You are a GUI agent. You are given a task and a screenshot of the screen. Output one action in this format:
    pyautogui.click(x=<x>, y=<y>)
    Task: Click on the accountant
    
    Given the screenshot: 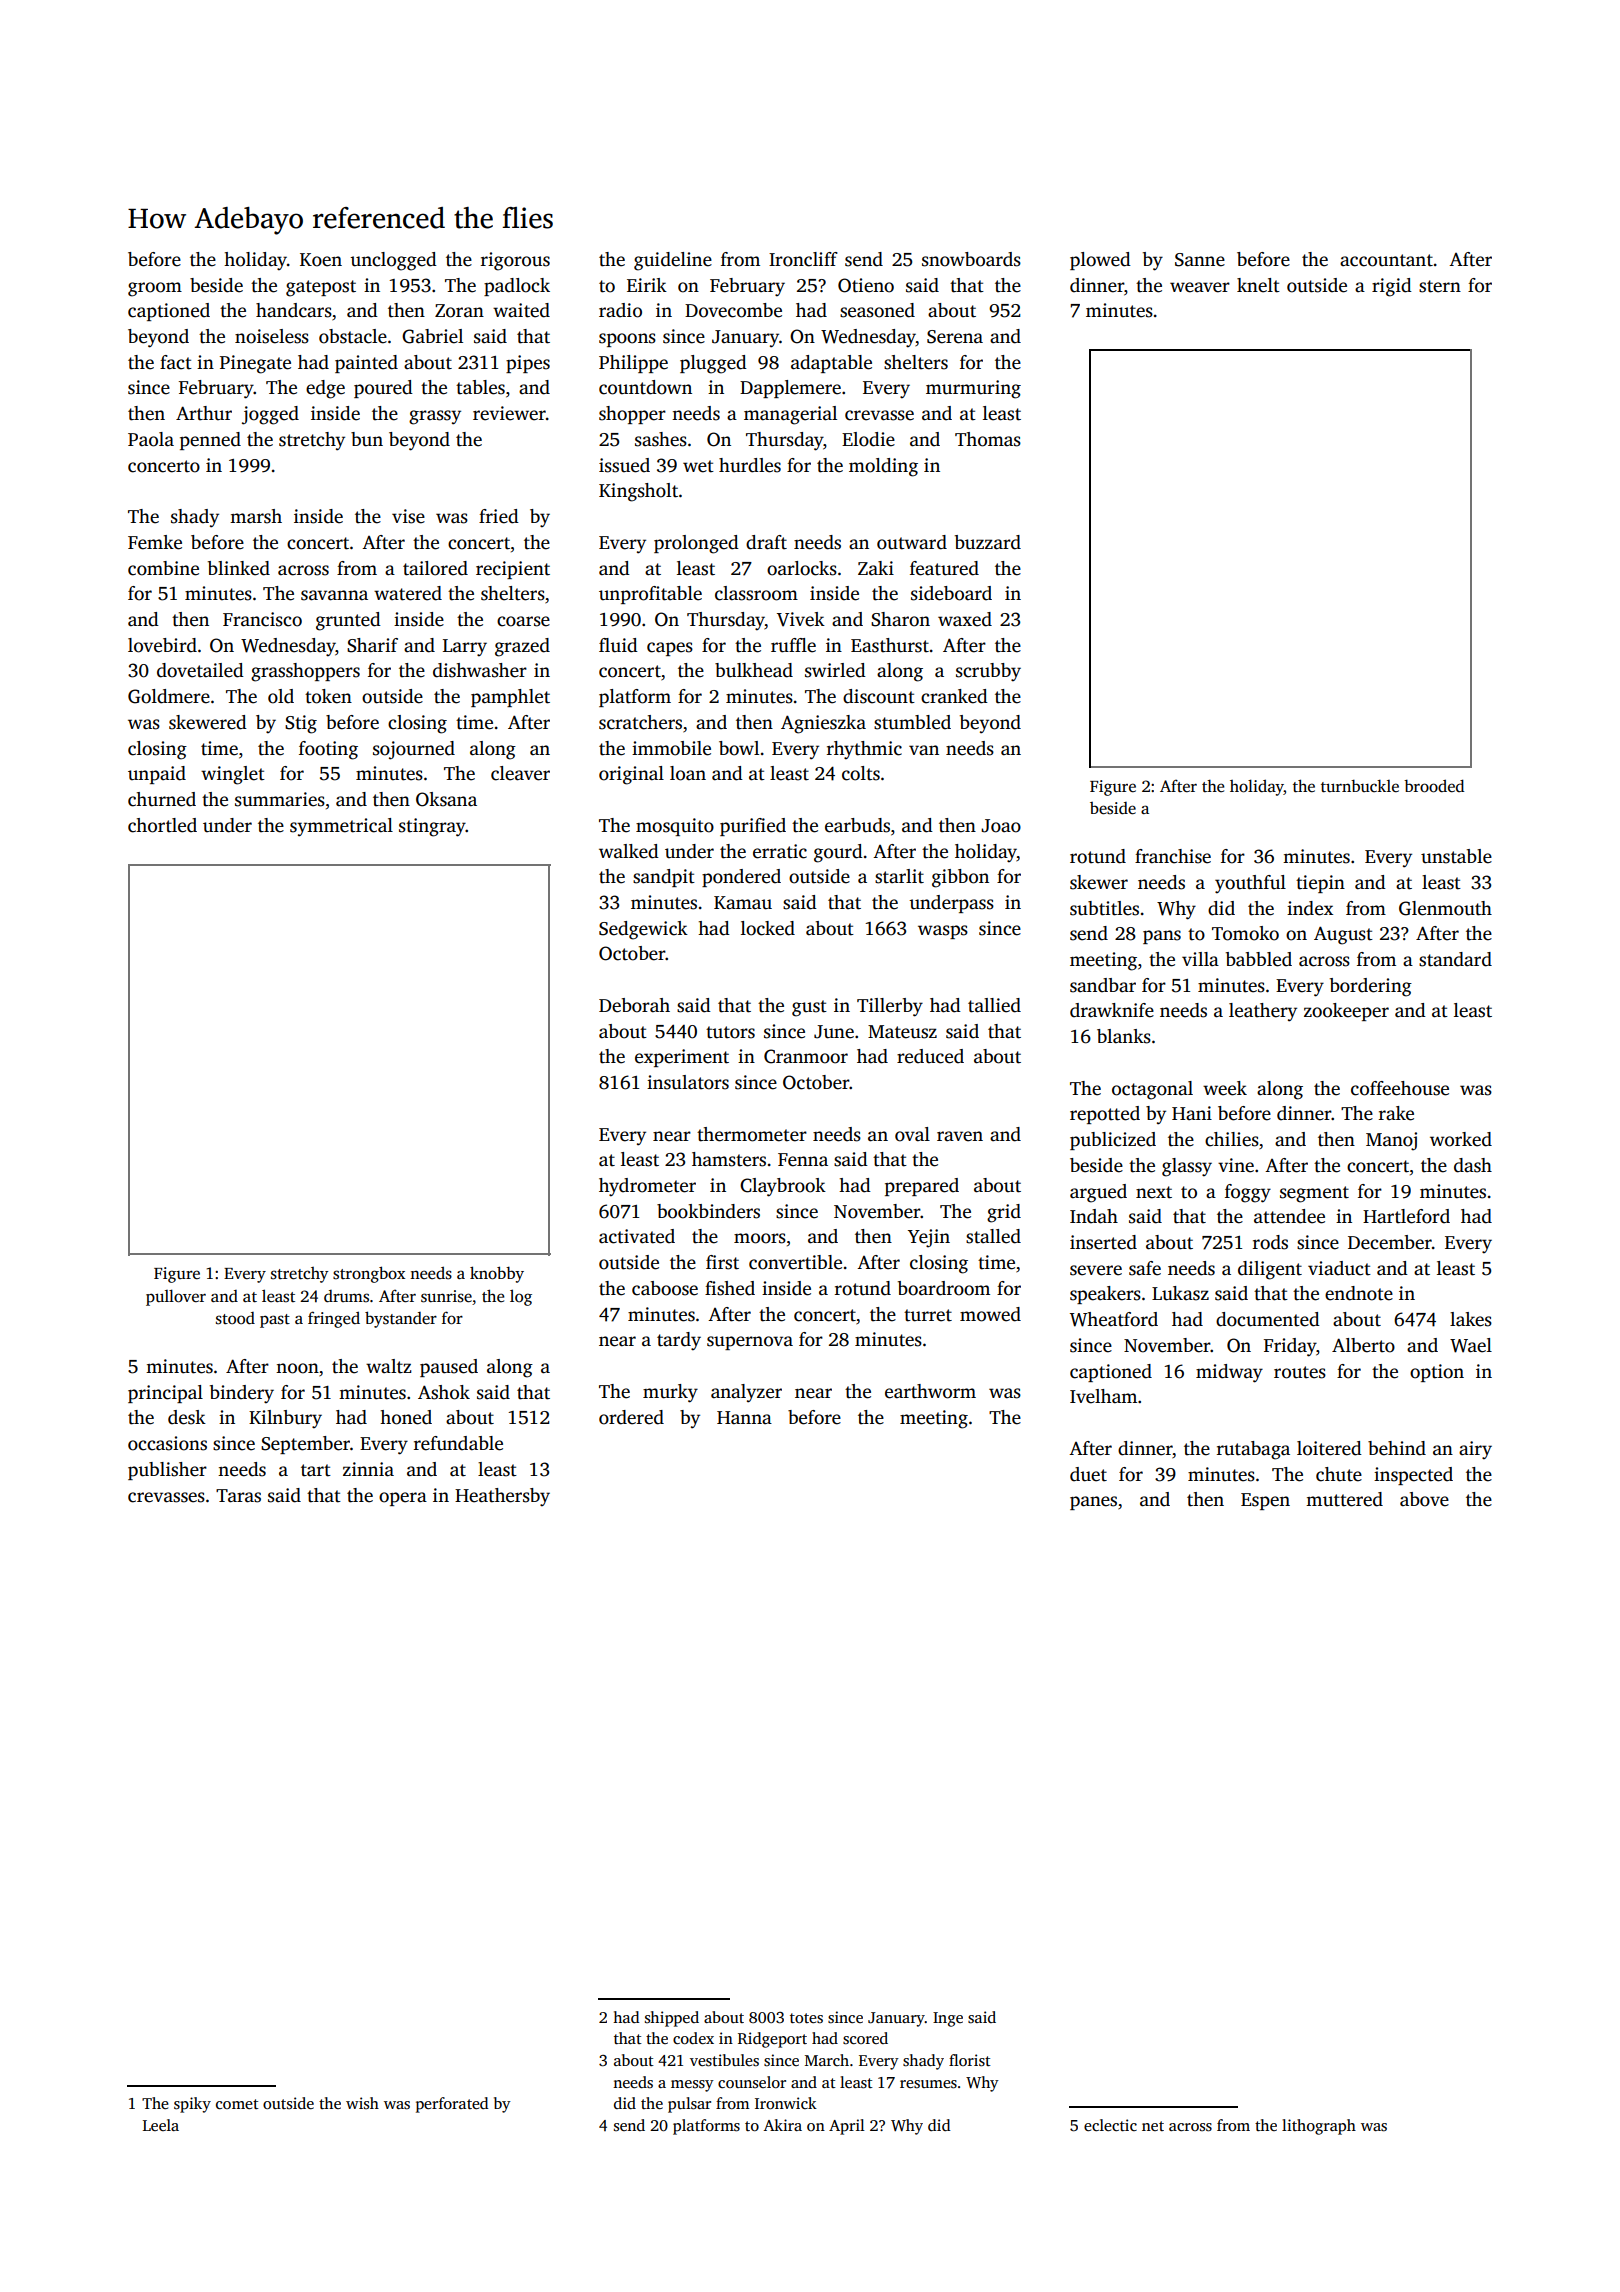 What is the action you would take?
    pyautogui.click(x=1386, y=260)
